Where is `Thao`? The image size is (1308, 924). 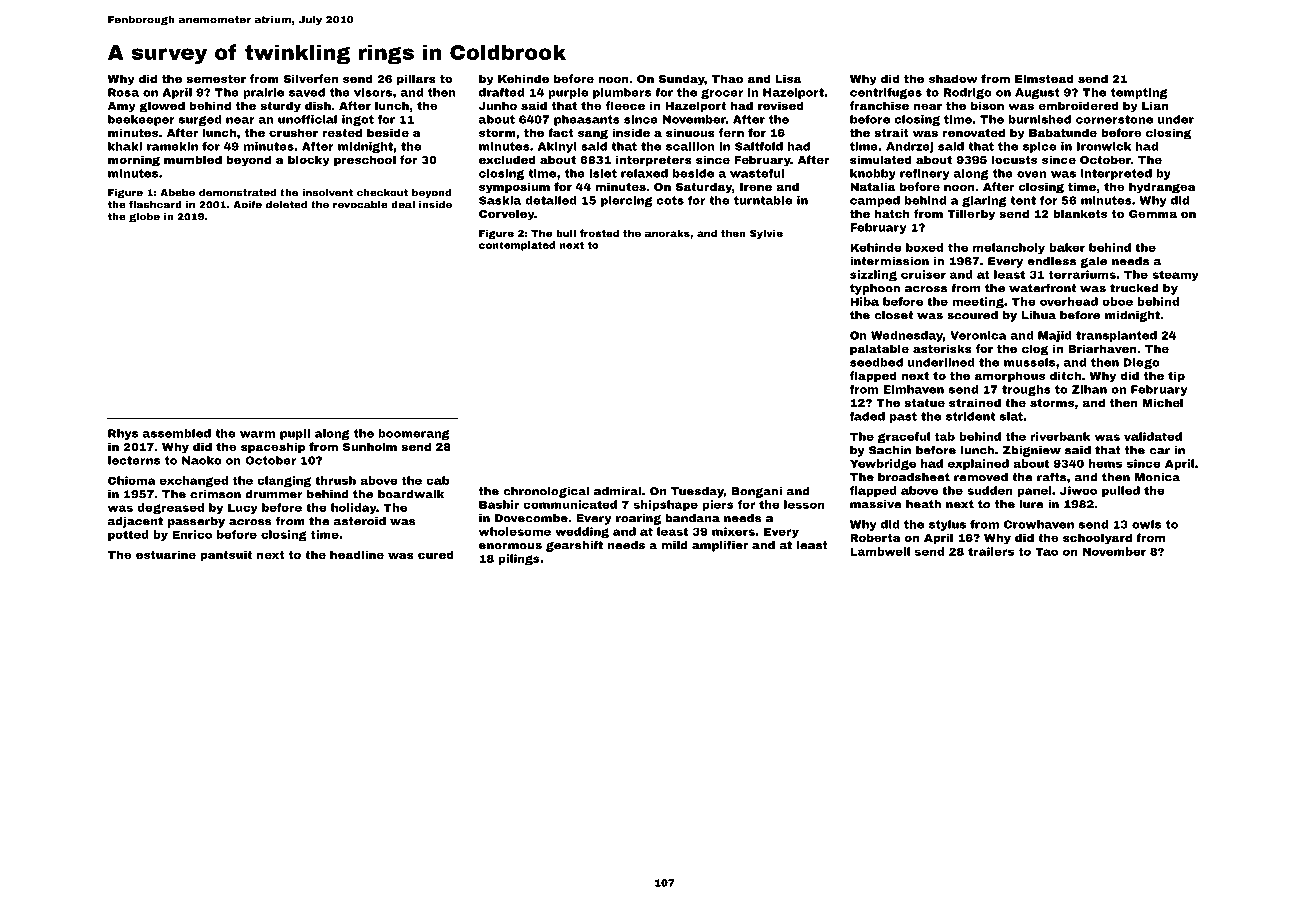 Thao is located at coordinates (727, 78).
